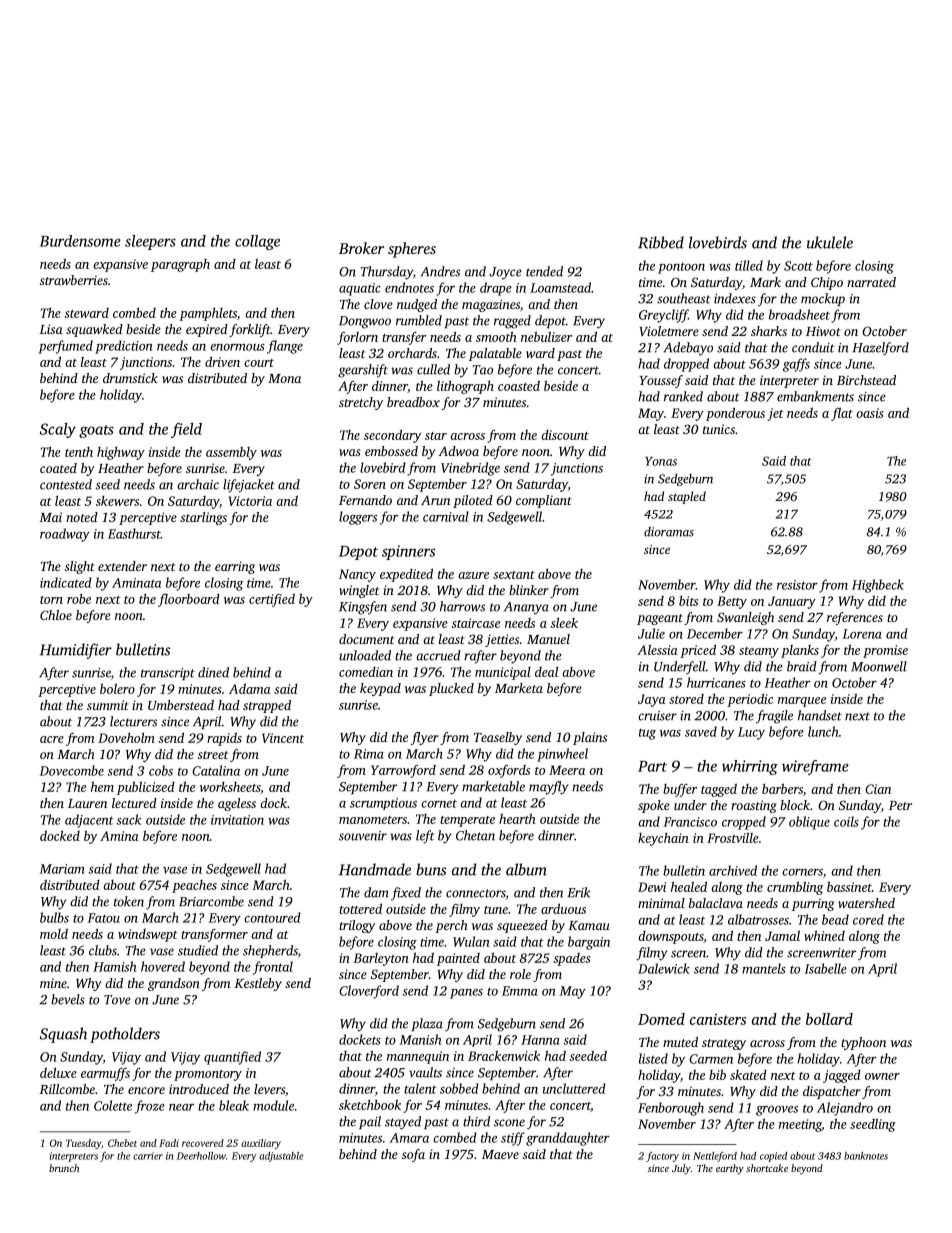 The image size is (952, 1233). I want to click on role, so click(520, 974).
